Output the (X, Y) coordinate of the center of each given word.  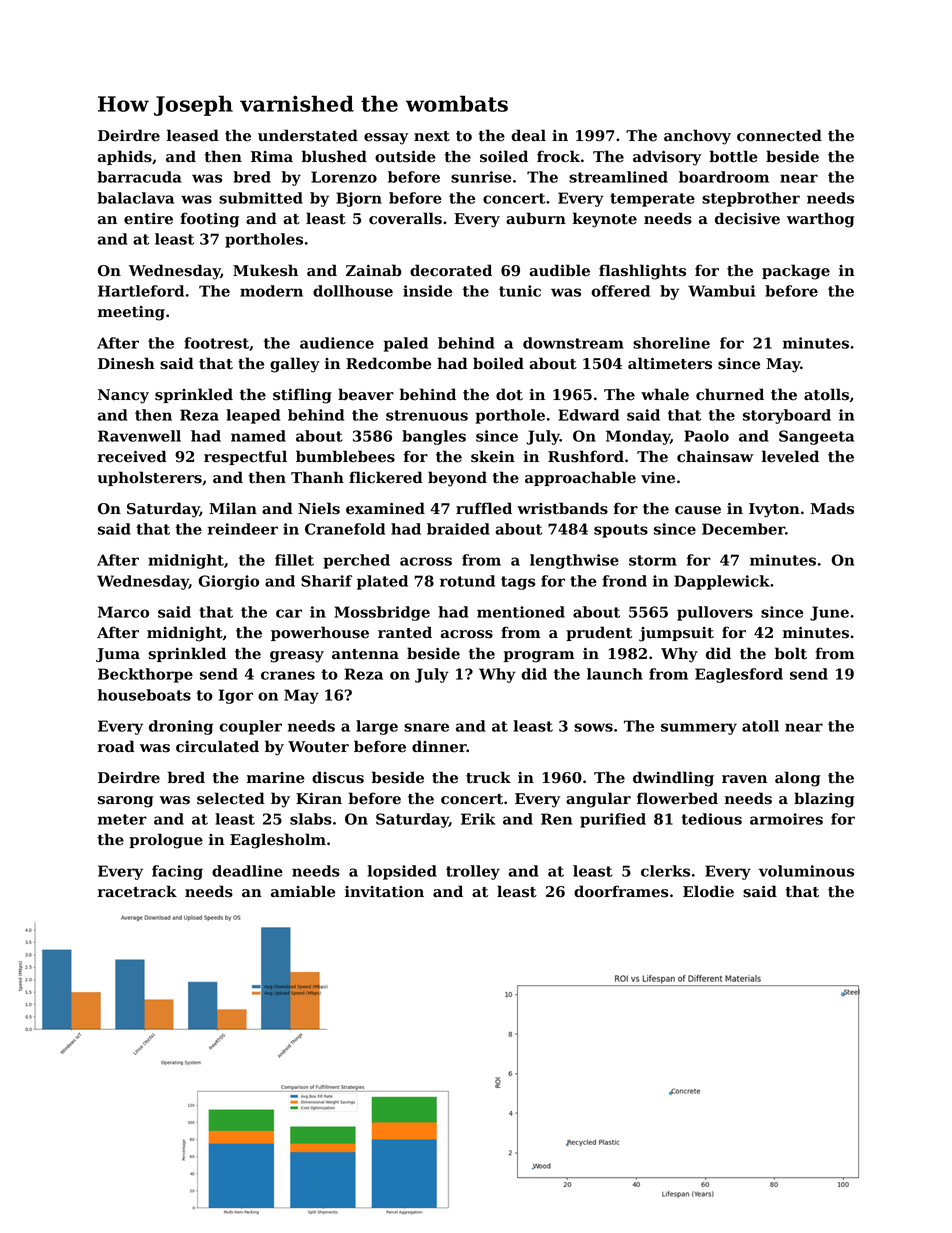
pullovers (715, 613)
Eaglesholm (278, 841)
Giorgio (228, 582)
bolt (791, 653)
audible (559, 270)
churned (730, 394)
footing (209, 220)
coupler (250, 727)
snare (426, 727)
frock (558, 156)
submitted (261, 198)
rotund (467, 581)
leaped (253, 416)
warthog (820, 220)
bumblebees (345, 456)
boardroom (724, 177)
